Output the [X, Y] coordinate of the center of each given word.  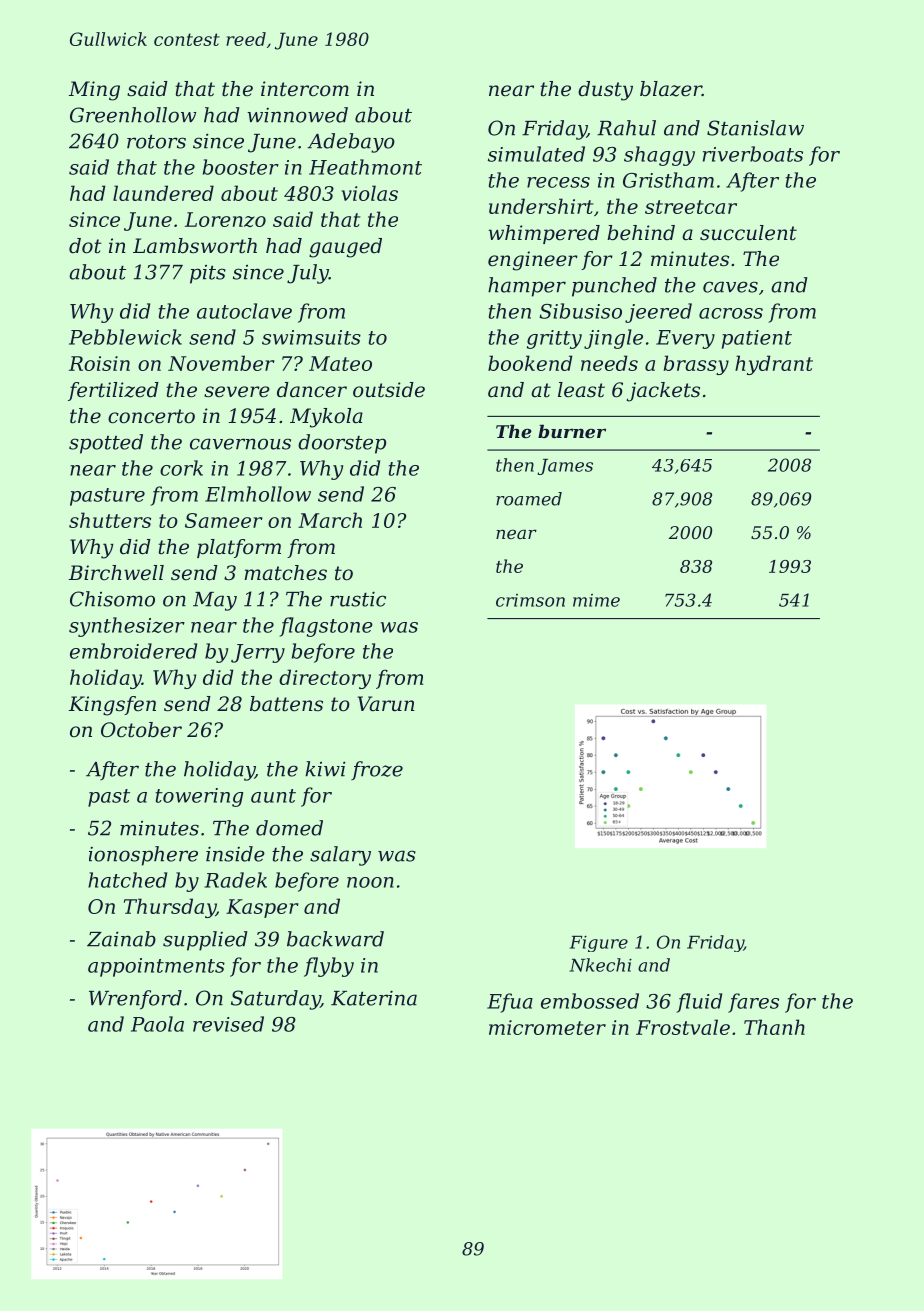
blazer [671, 89]
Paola [157, 1024]
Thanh [774, 1027]
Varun [386, 704]
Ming [94, 91]
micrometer [547, 1027]
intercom [305, 89]
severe [237, 392]
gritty [554, 339]
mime [596, 600]
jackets [663, 392]
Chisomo [112, 599]
